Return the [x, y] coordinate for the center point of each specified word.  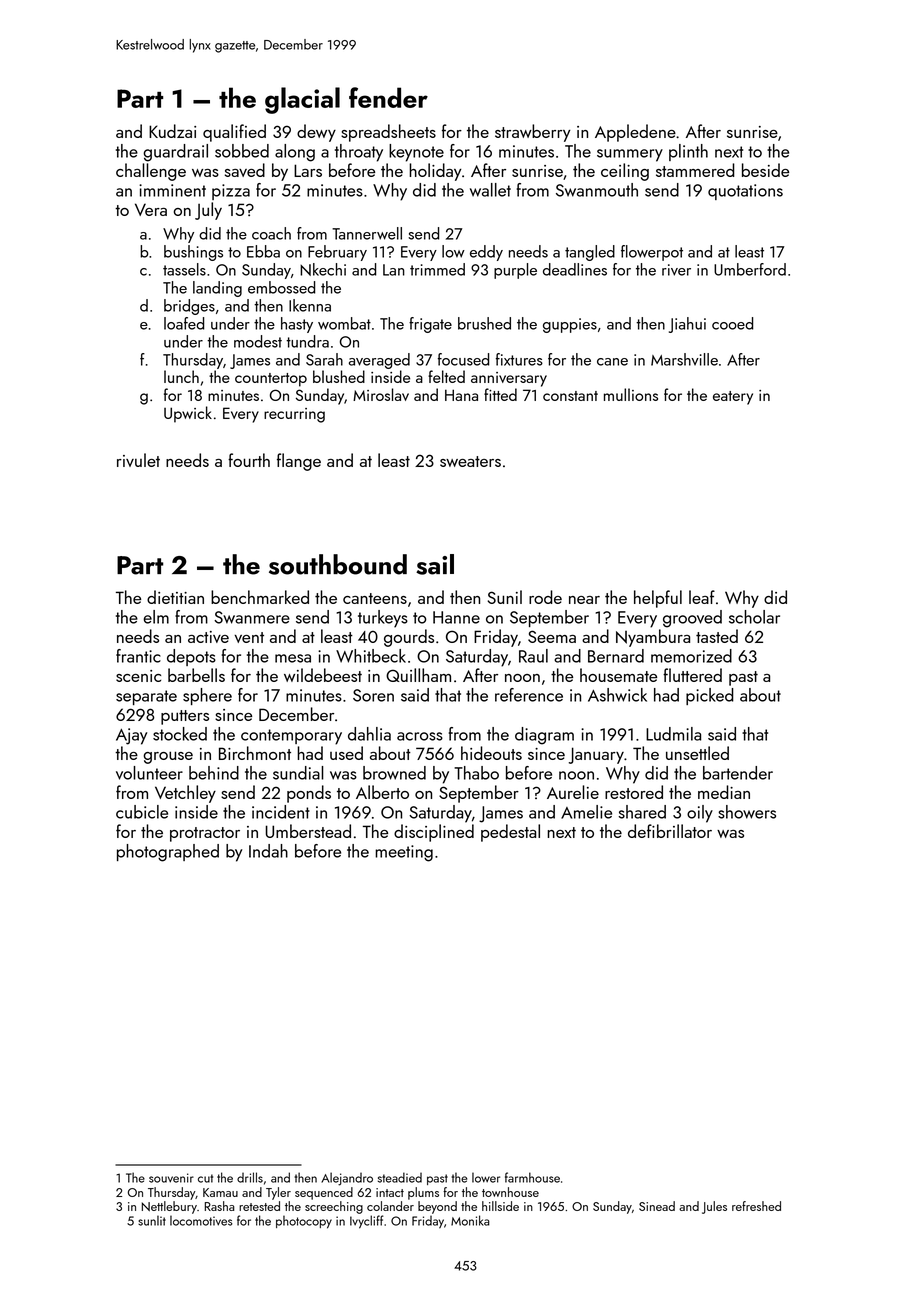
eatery [733, 398]
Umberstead [308, 831]
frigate [430, 325]
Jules [714, 1207]
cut [205, 1178]
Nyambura [653, 638]
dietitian [175, 597]
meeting [404, 853]
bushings [193, 253]
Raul [533, 656]
